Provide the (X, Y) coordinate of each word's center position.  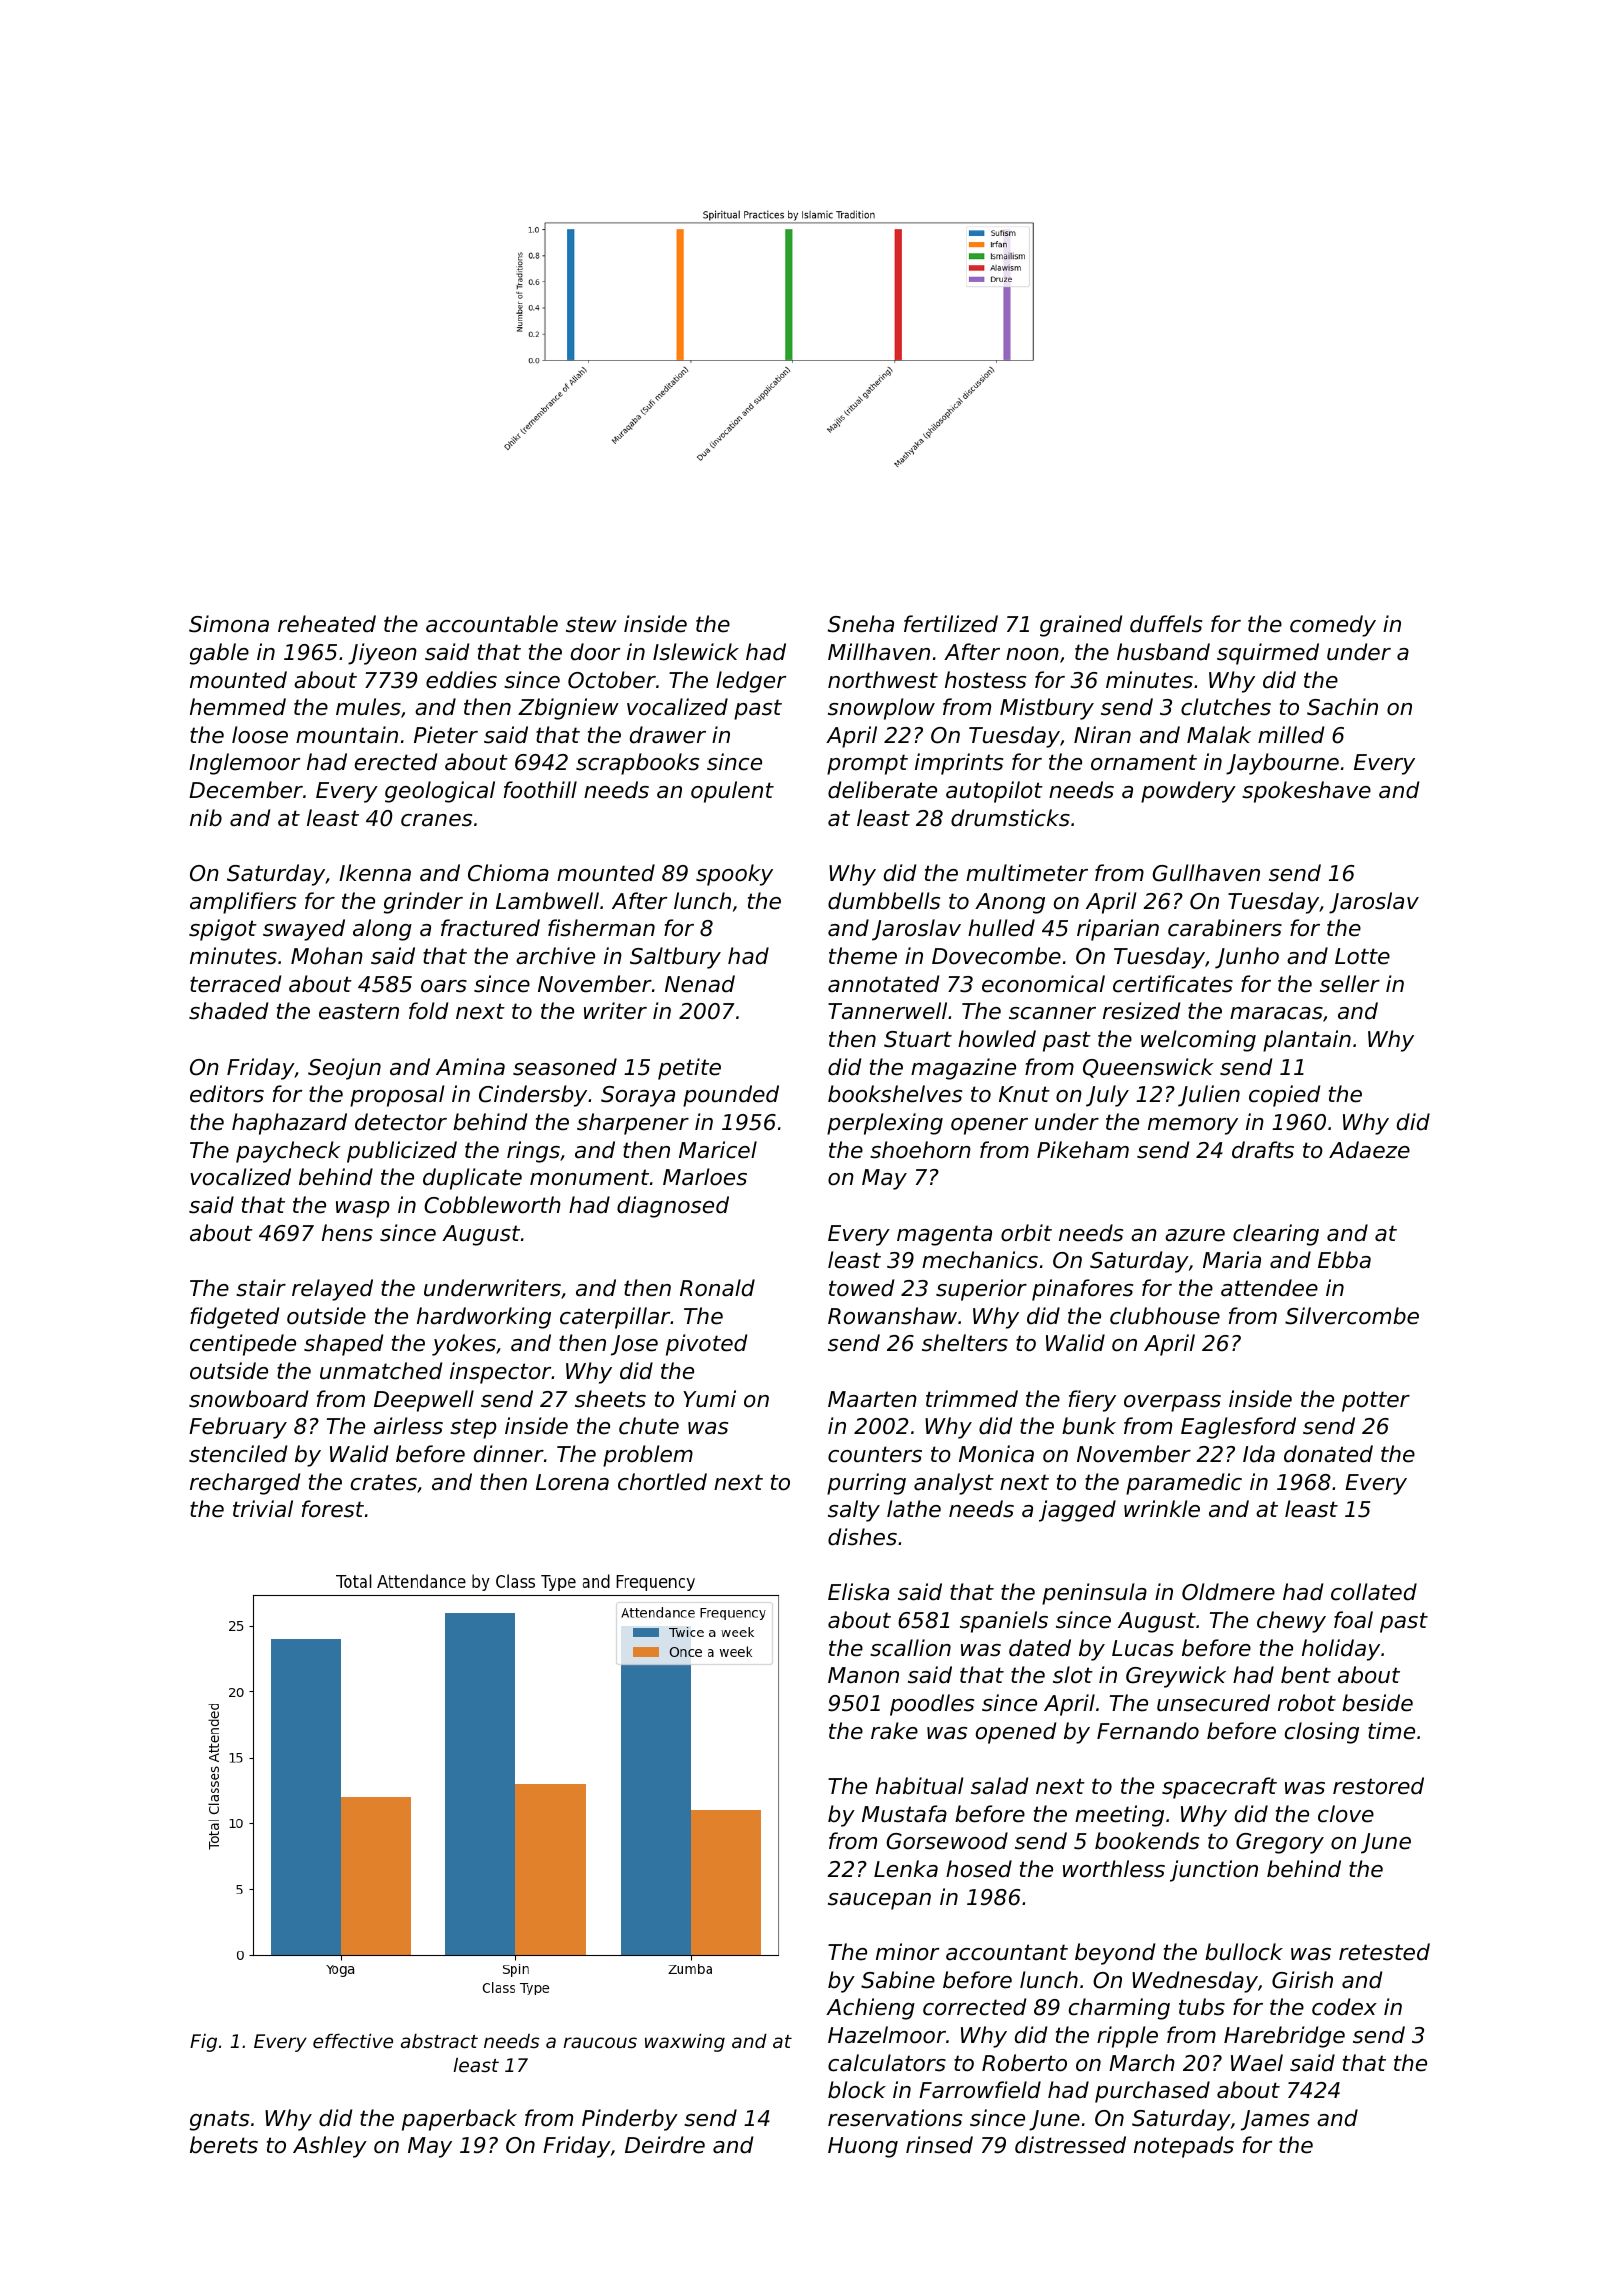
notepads (1184, 2147)
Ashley (330, 2147)
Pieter (446, 735)
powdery (1188, 792)
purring (866, 1484)
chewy (1291, 1622)
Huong (863, 2147)
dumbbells (884, 901)
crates (384, 1482)
